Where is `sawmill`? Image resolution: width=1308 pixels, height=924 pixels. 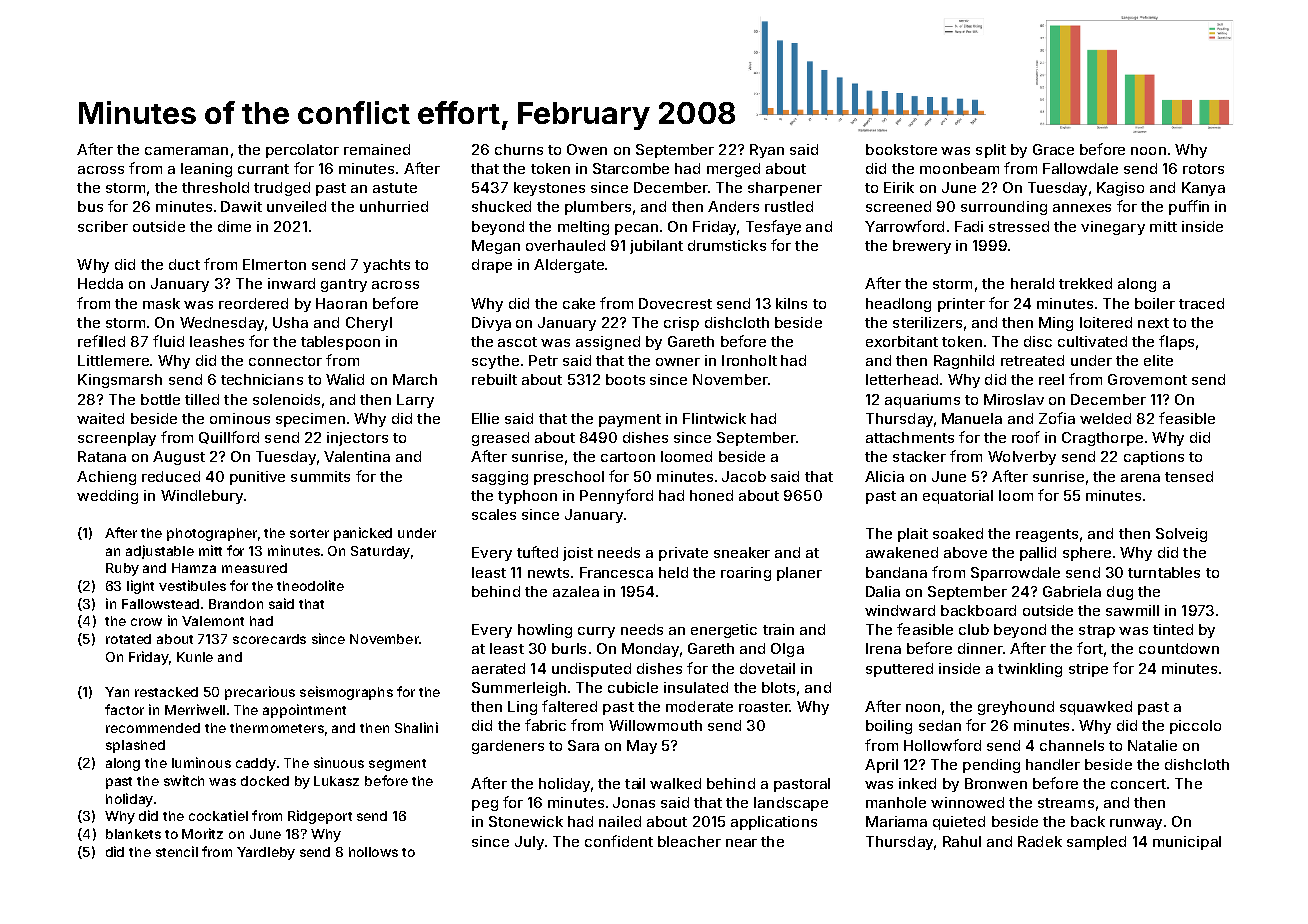 sawmill is located at coordinates (1132, 610).
